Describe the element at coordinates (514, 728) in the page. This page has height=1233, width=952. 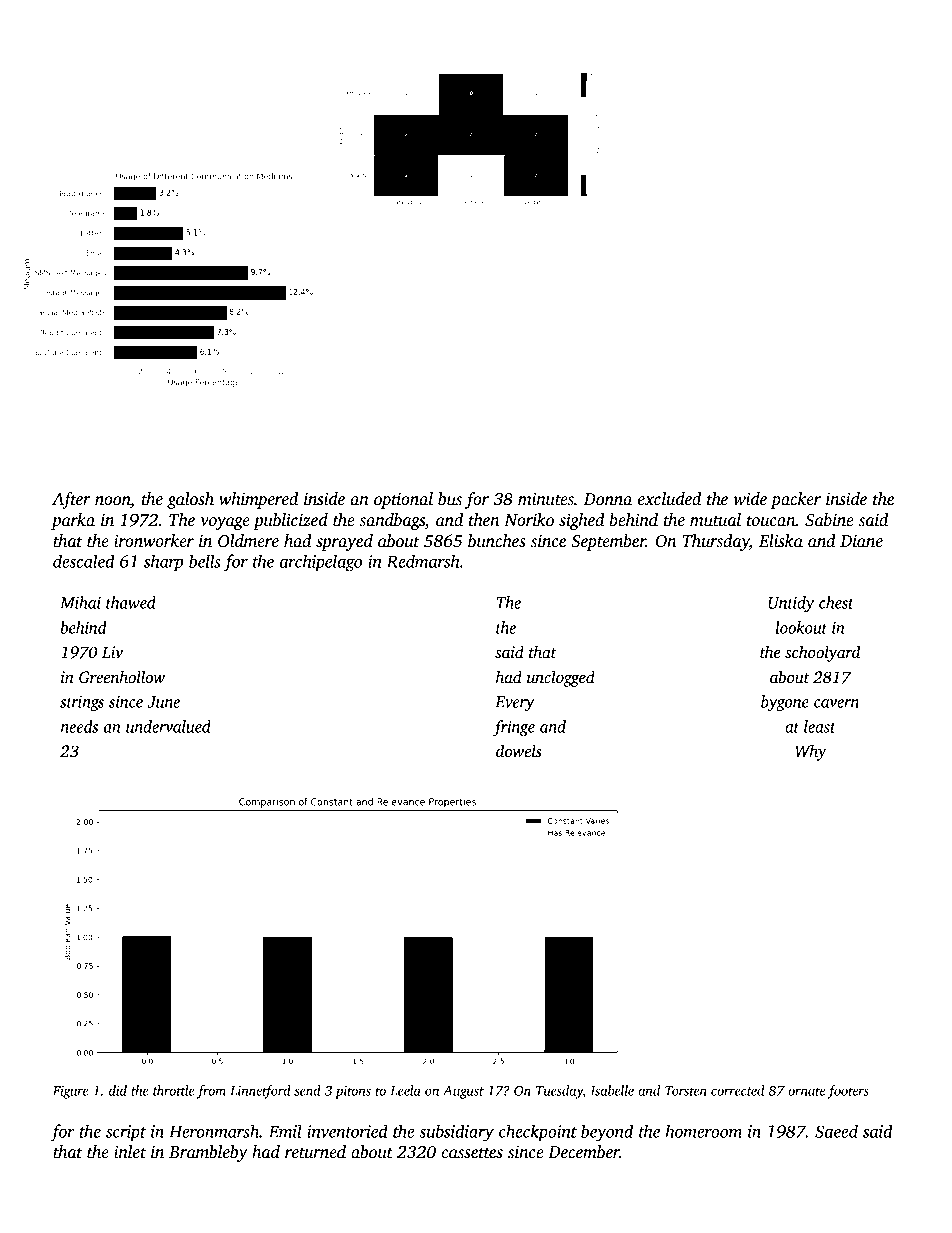
I see `fringe` at that location.
